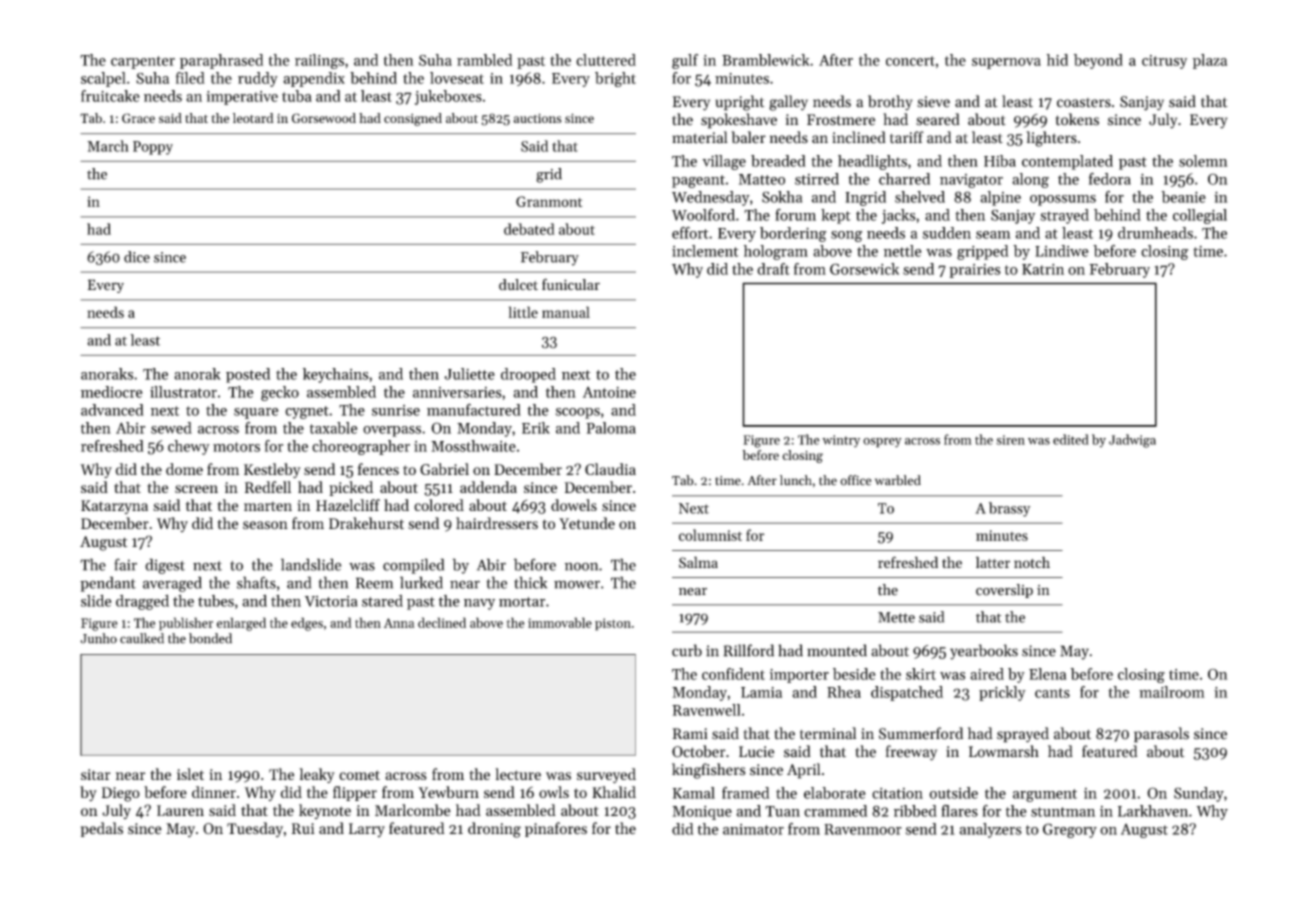 Image resolution: width=1308 pixels, height=924 pixels. Describe the element at coordinates (307, 412) in the screenshot. I see `cygnet` at that location.
